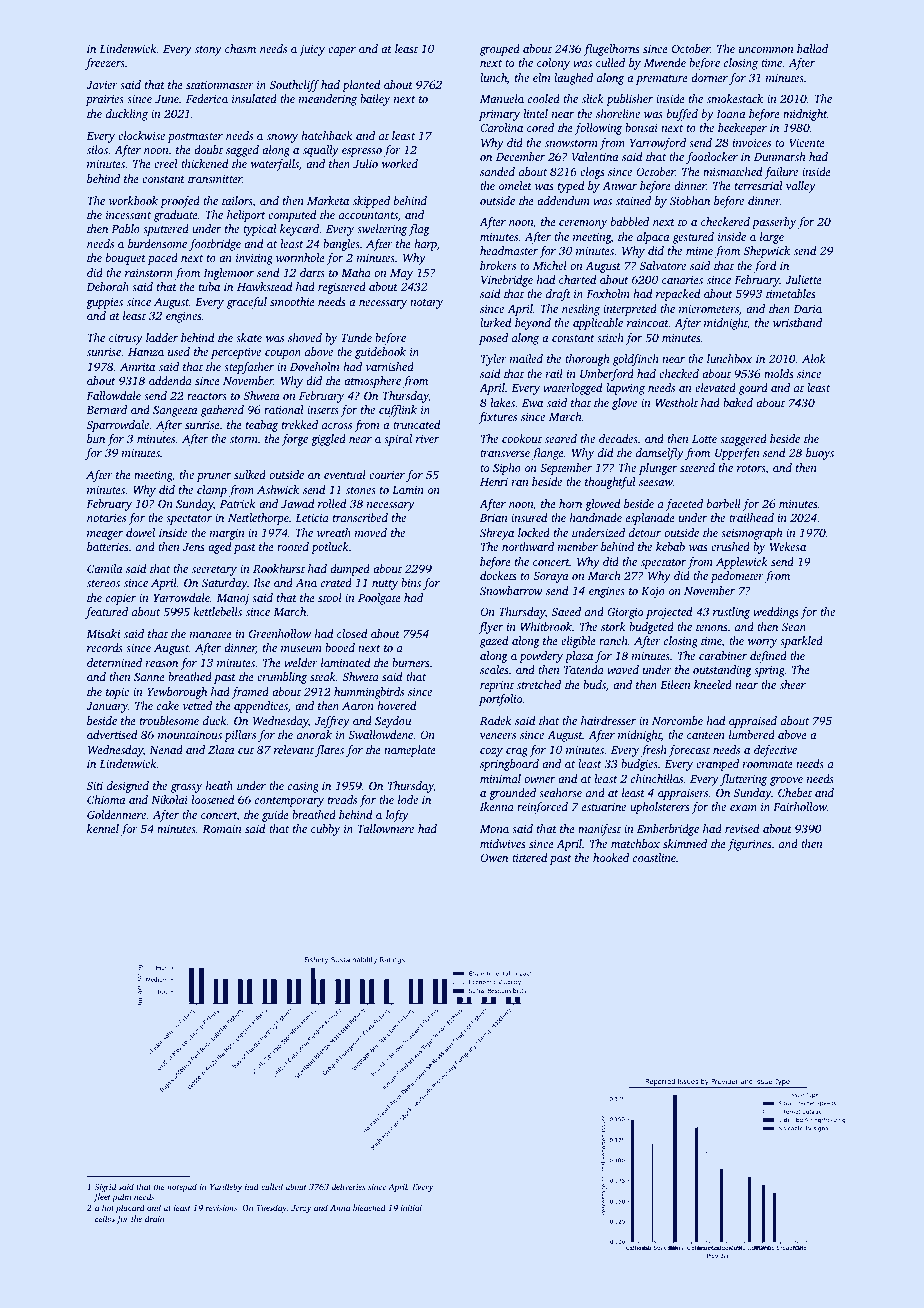 Image resolution: width=924 pixels, height=1308 pixels. What do you see at coordinates (558, 295) in the screenshot?
I see `draft` at bounding box center [558, 295].
